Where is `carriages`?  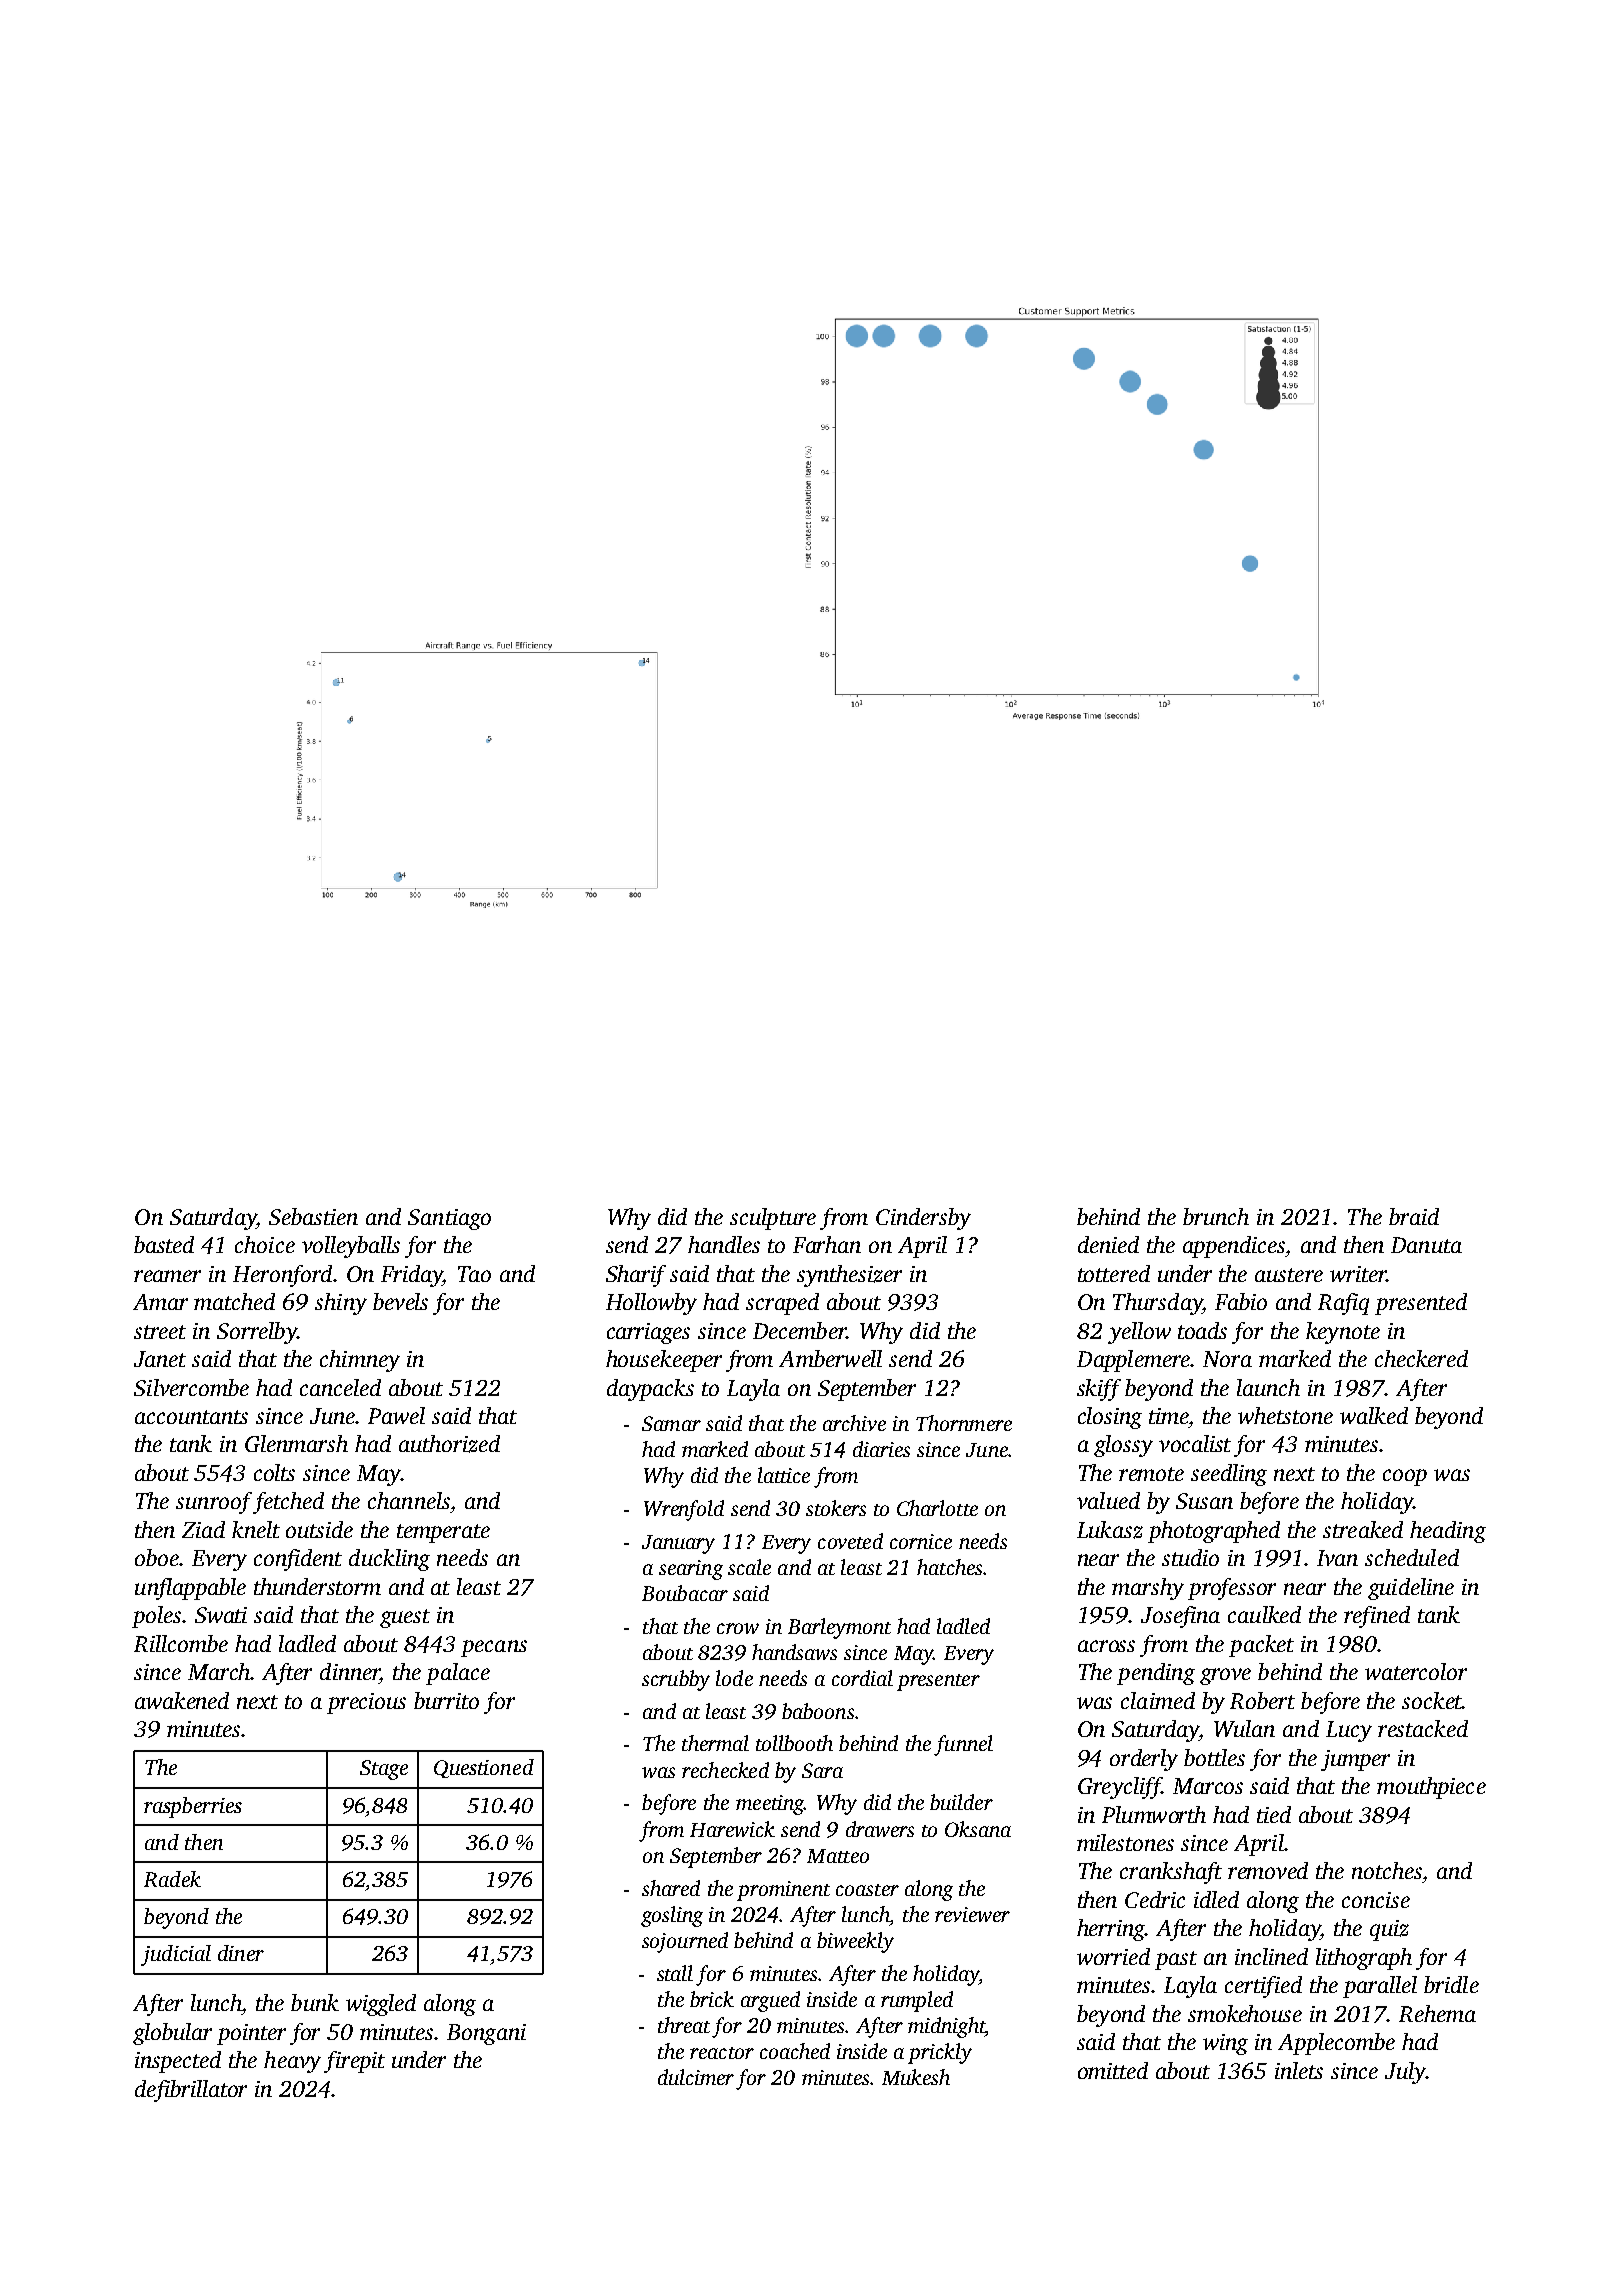
carriages is located at coordinates (648, 1333).
